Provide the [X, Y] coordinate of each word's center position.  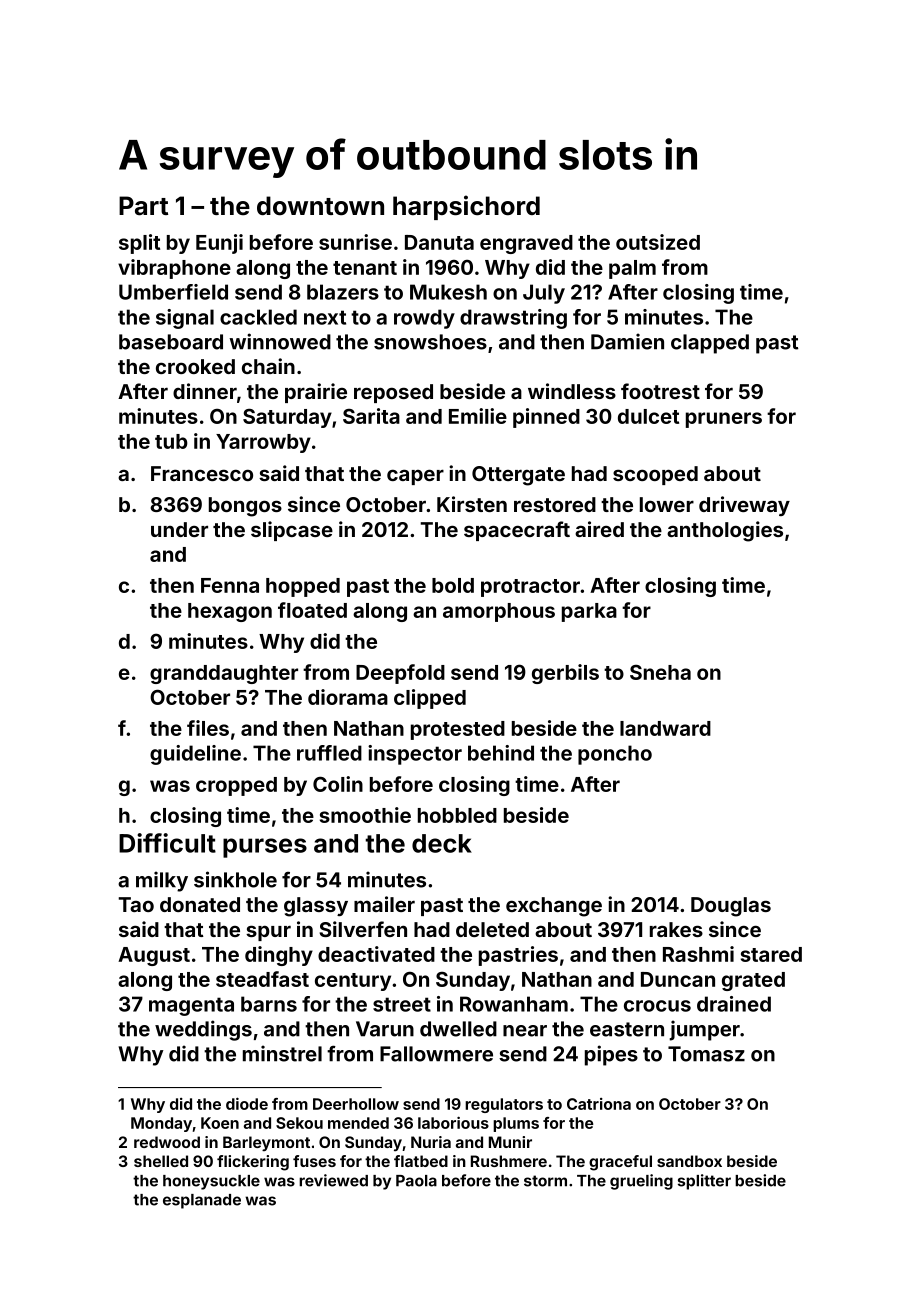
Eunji [219, 244]
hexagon [230, 612]
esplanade [202, 1201]
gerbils [565, 674]
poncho [615, 755]
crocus [657, 1006]
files [208, 728]
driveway [744, 506]
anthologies [725, 531]
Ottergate [518, 476]
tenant [365, 268]
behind [501, 753]
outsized [658, 242]
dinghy [279, 956]
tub [171, 441]
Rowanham [514, 1004]
